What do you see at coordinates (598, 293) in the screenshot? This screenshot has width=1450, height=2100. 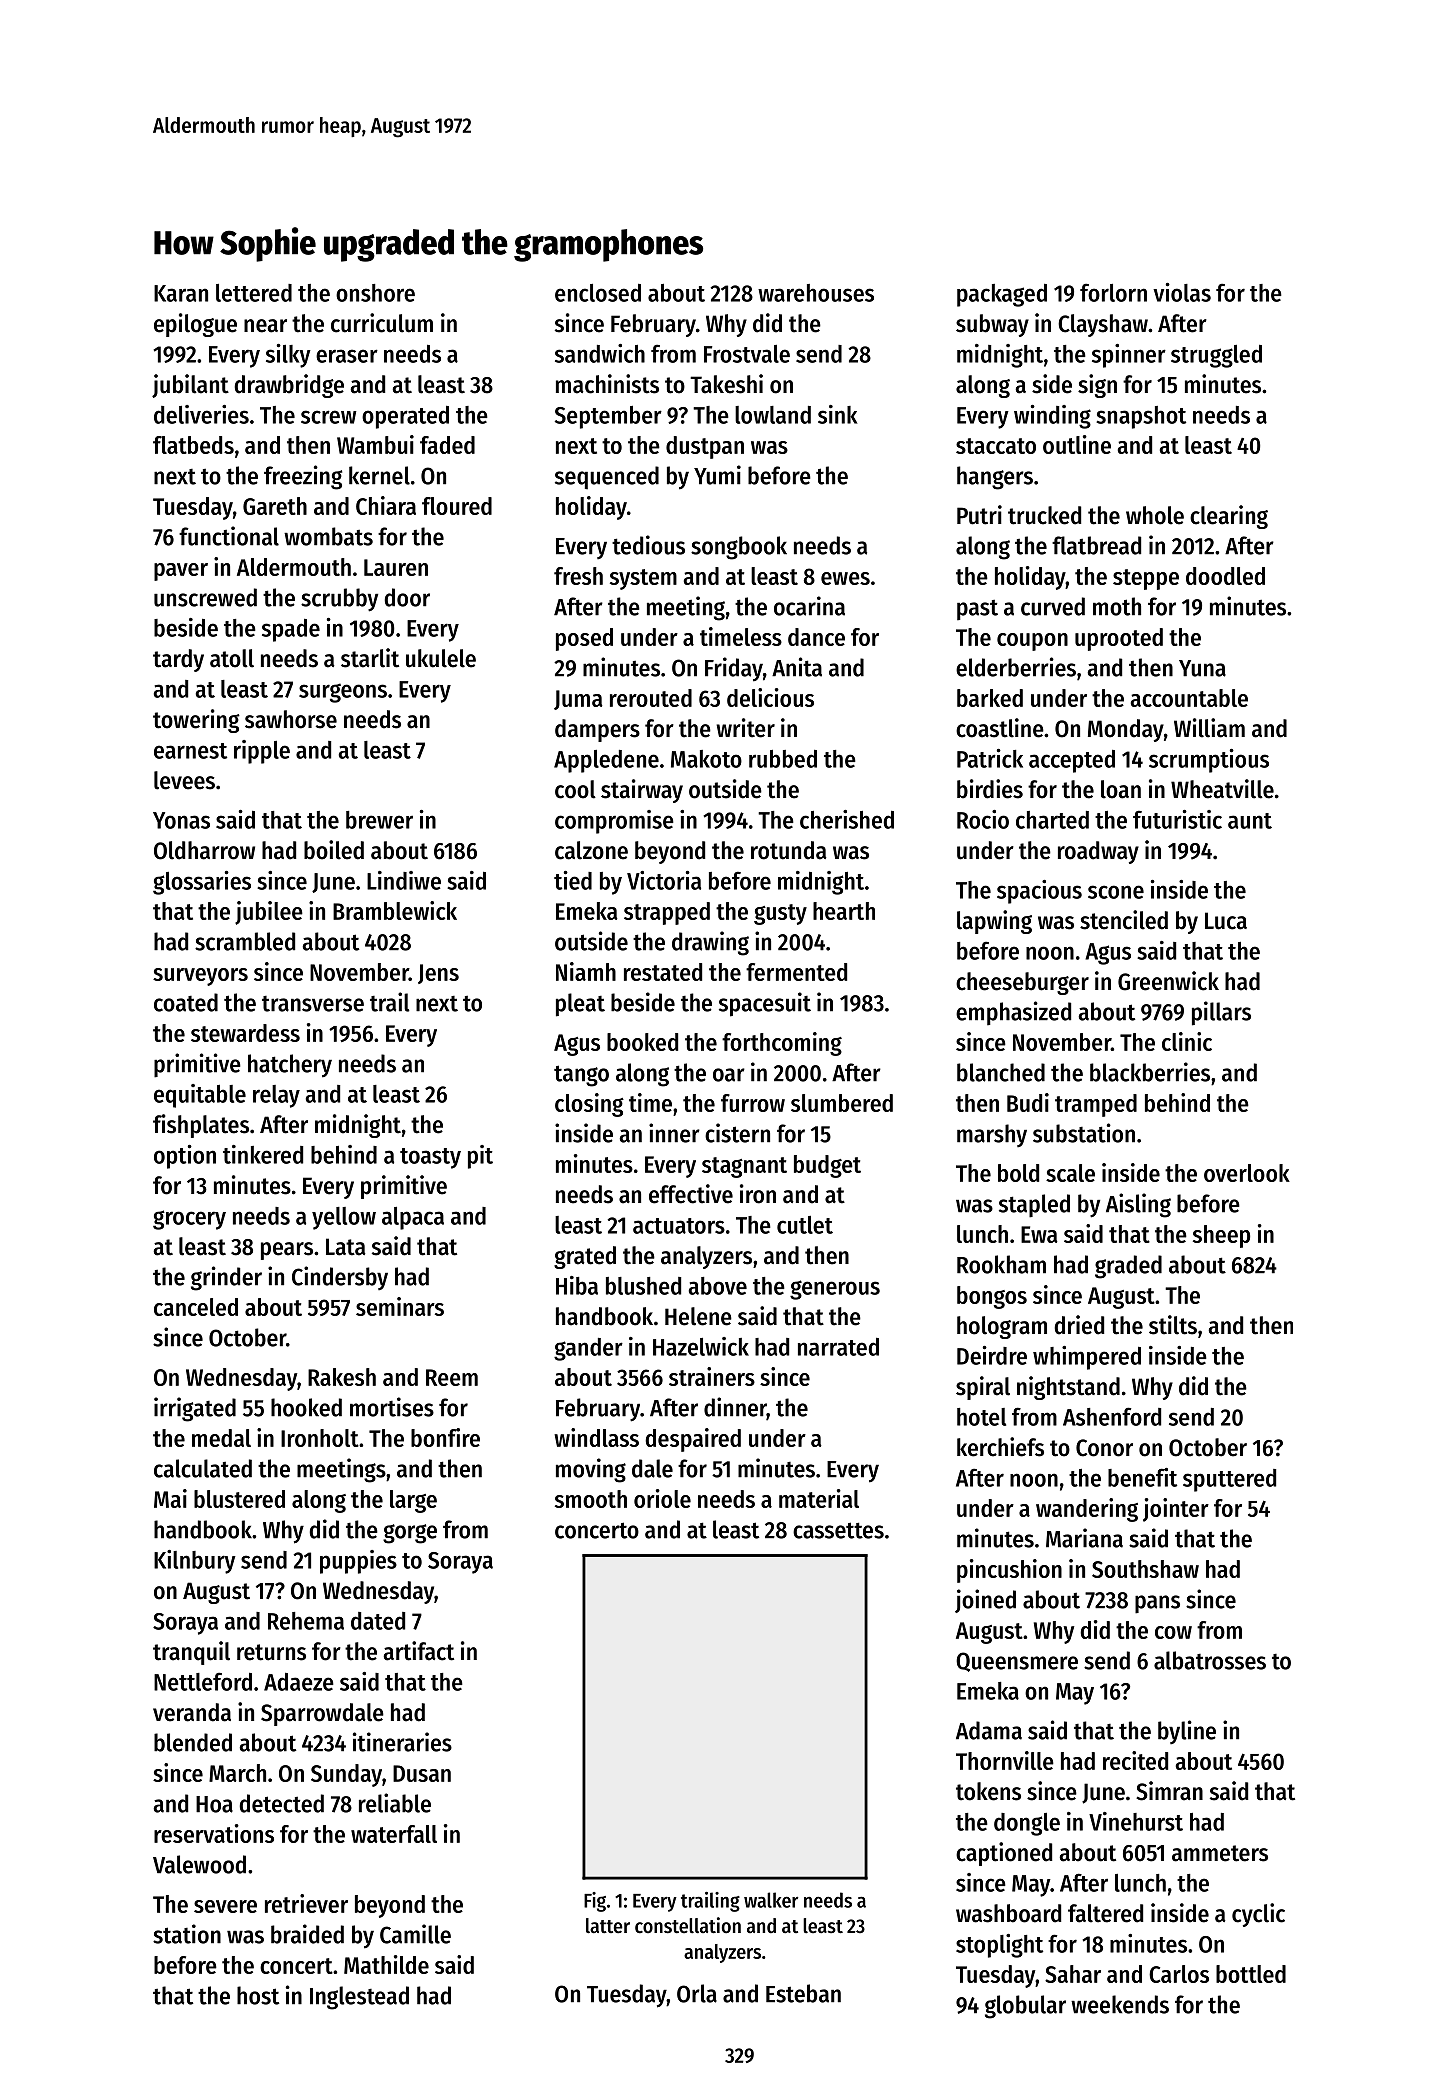 I see `enclosed` at bounding box center [598, 293].
